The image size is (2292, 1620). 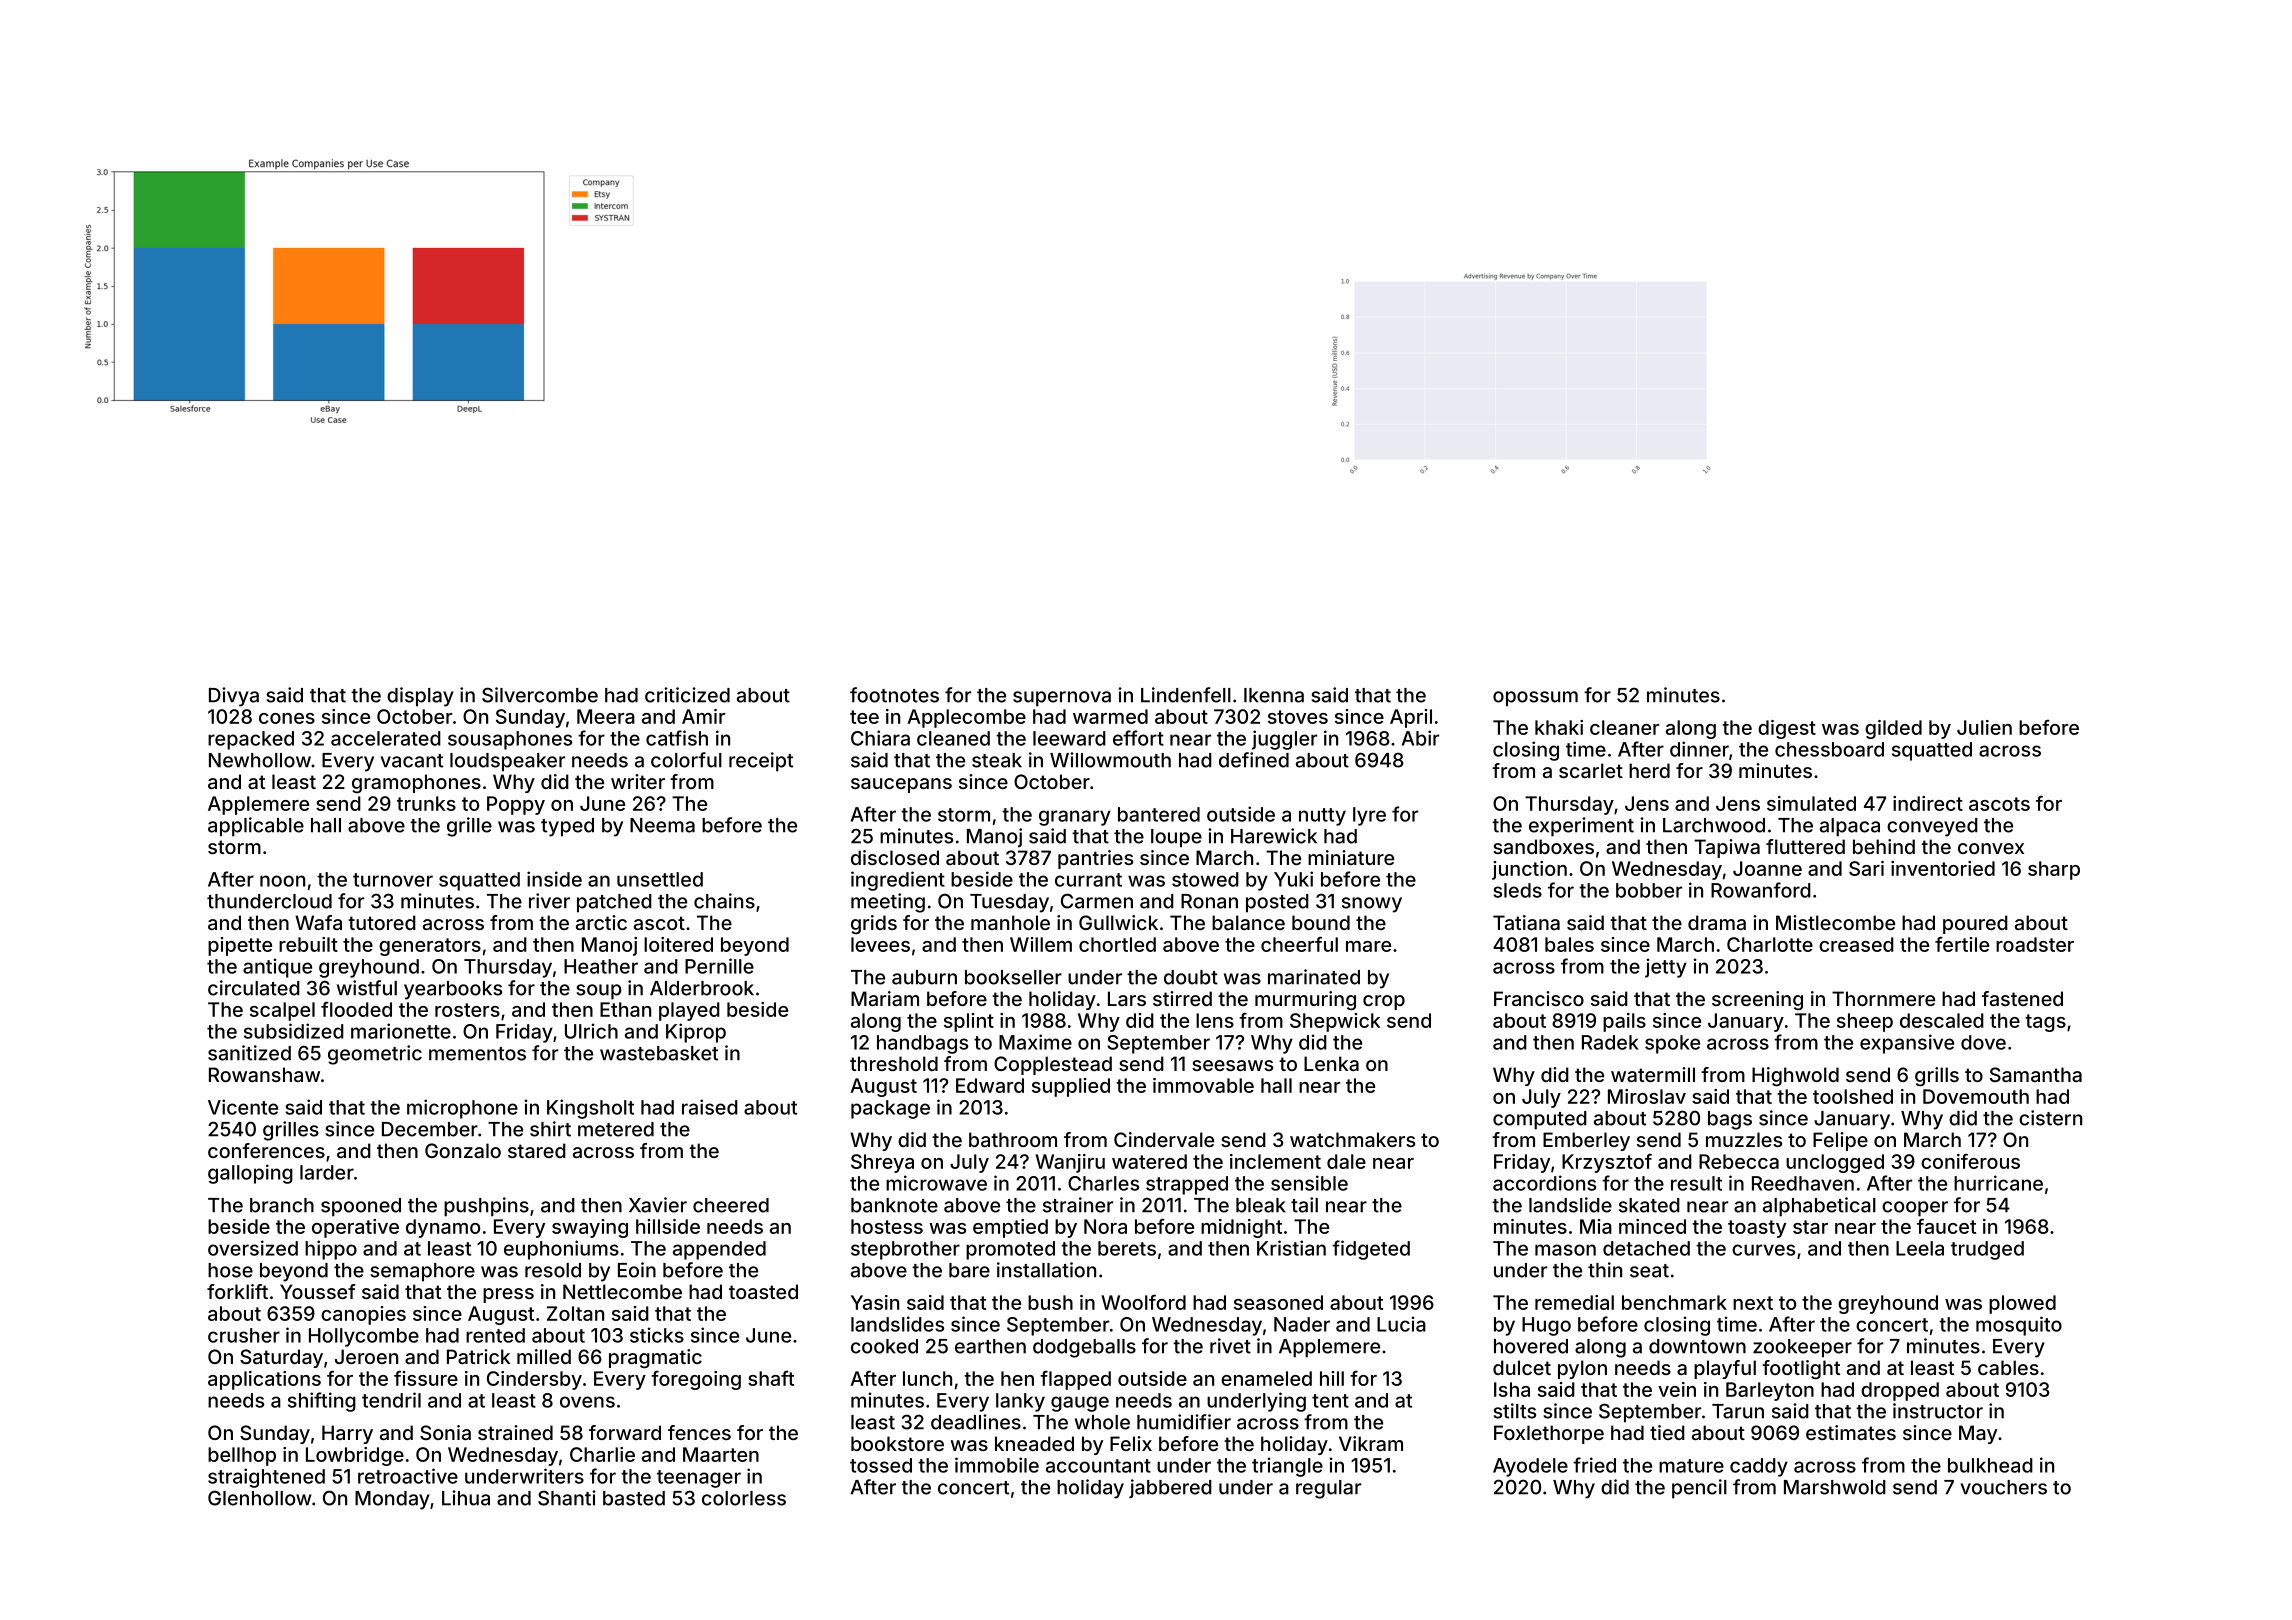 What do you see at coordinates (478, 1356) in the screenshot?
I see `Patrick` at bounding box center [478, 1356].
